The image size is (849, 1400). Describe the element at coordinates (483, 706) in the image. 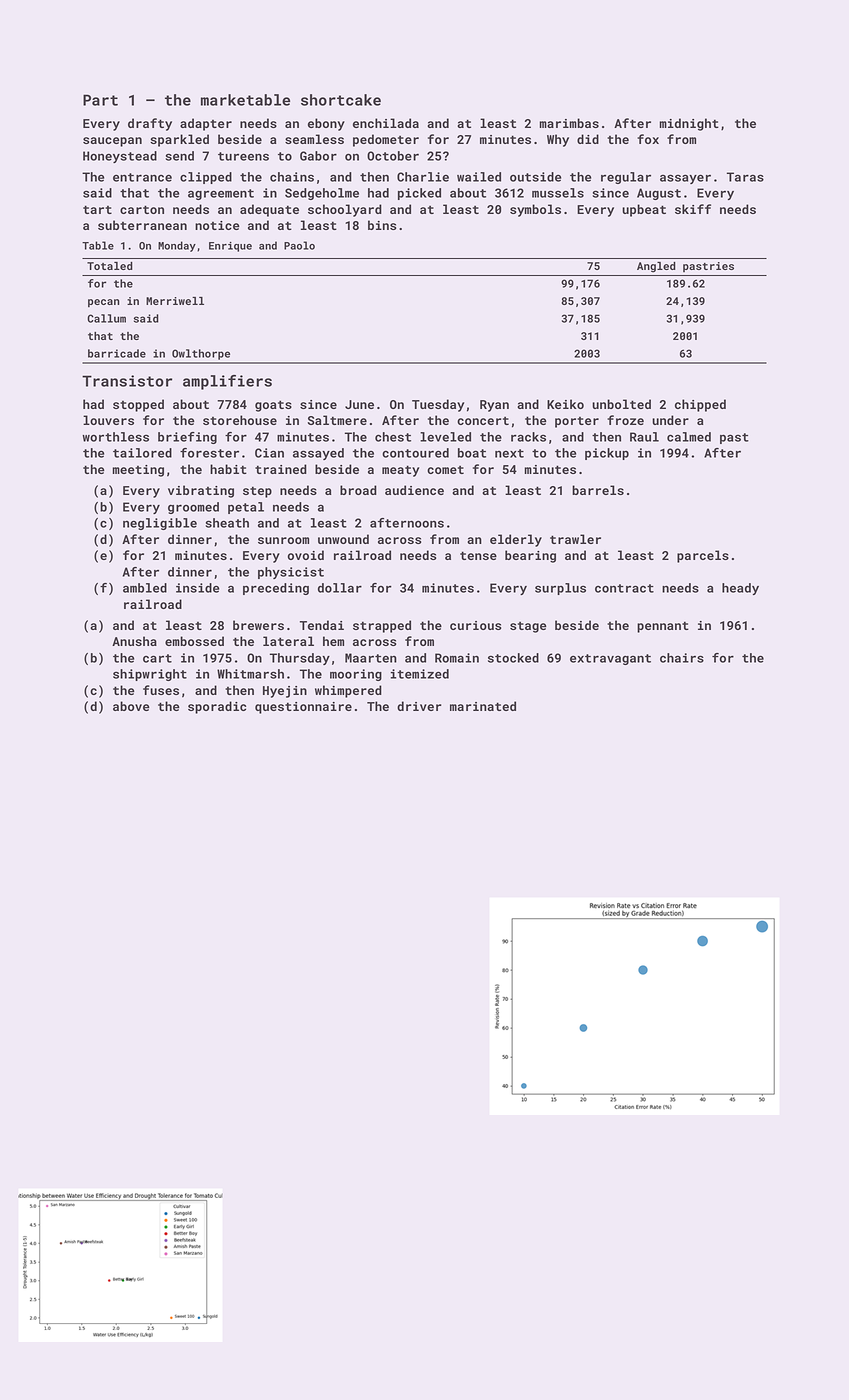

I see `marinated` at that location.
